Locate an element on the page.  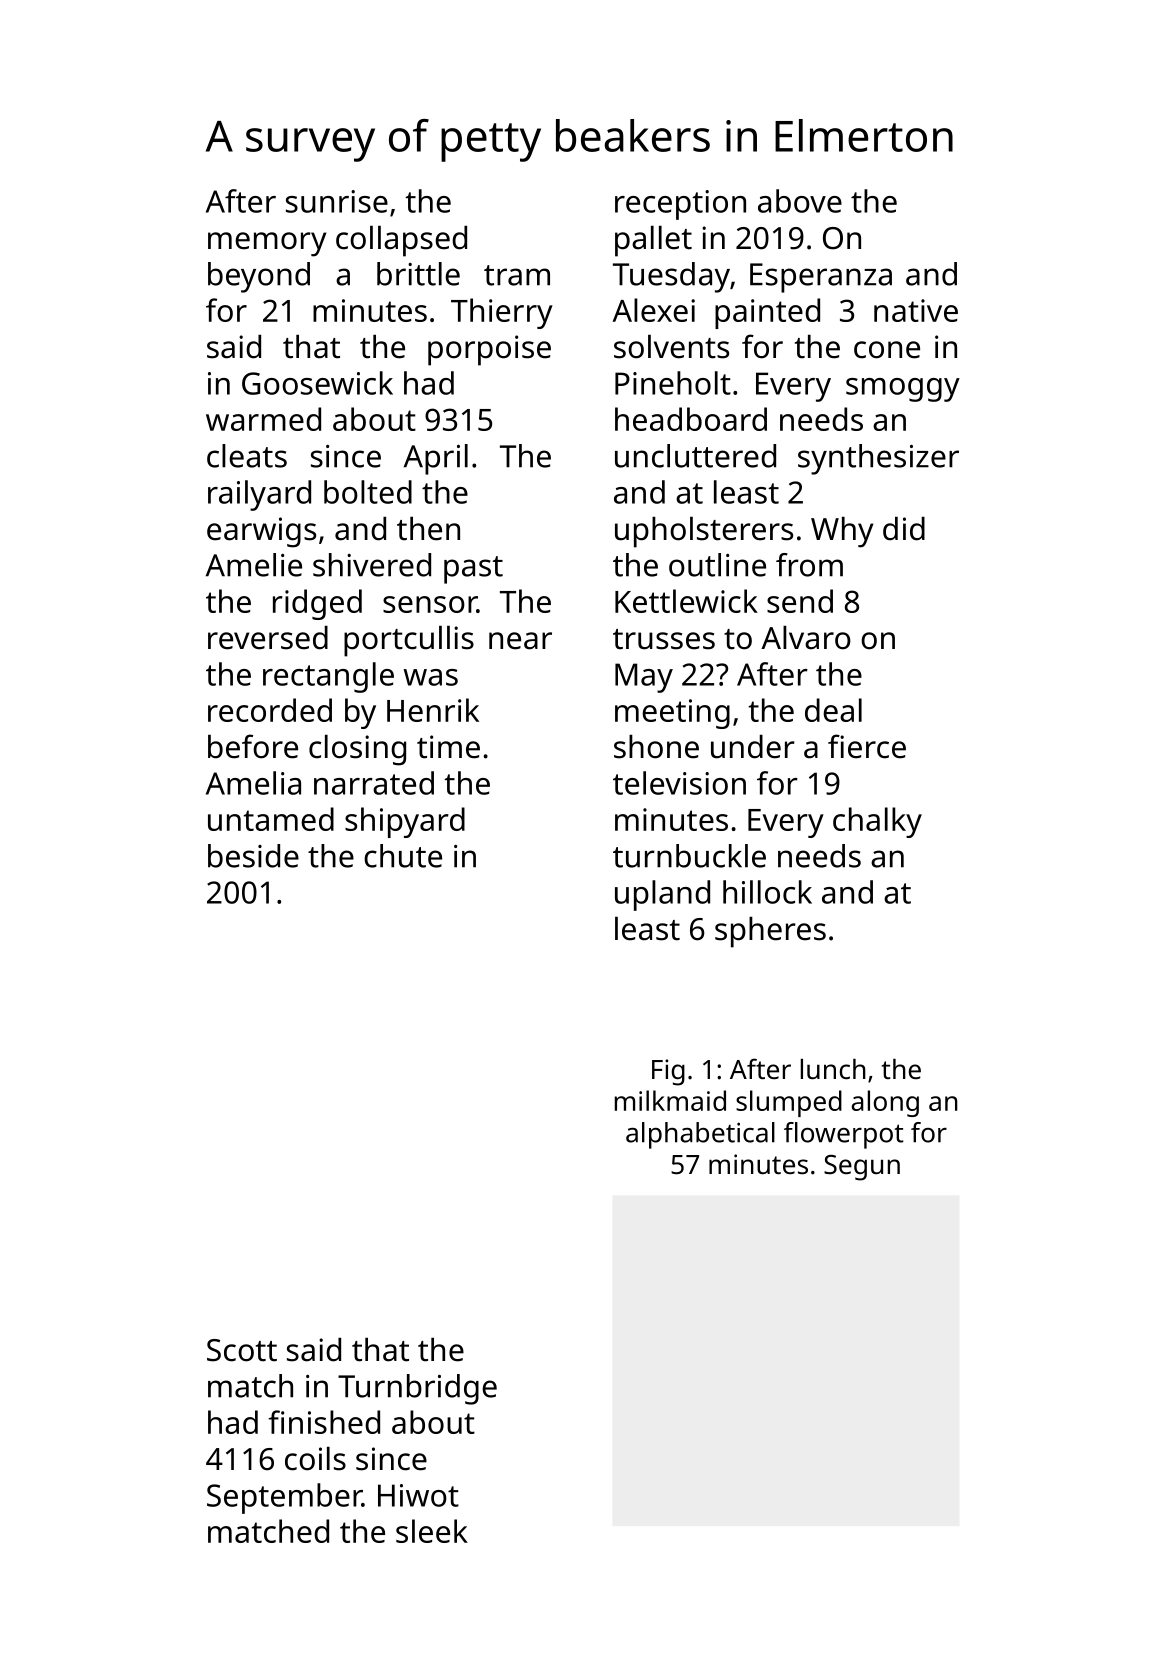
reception is located at coordinates (680, 205).
